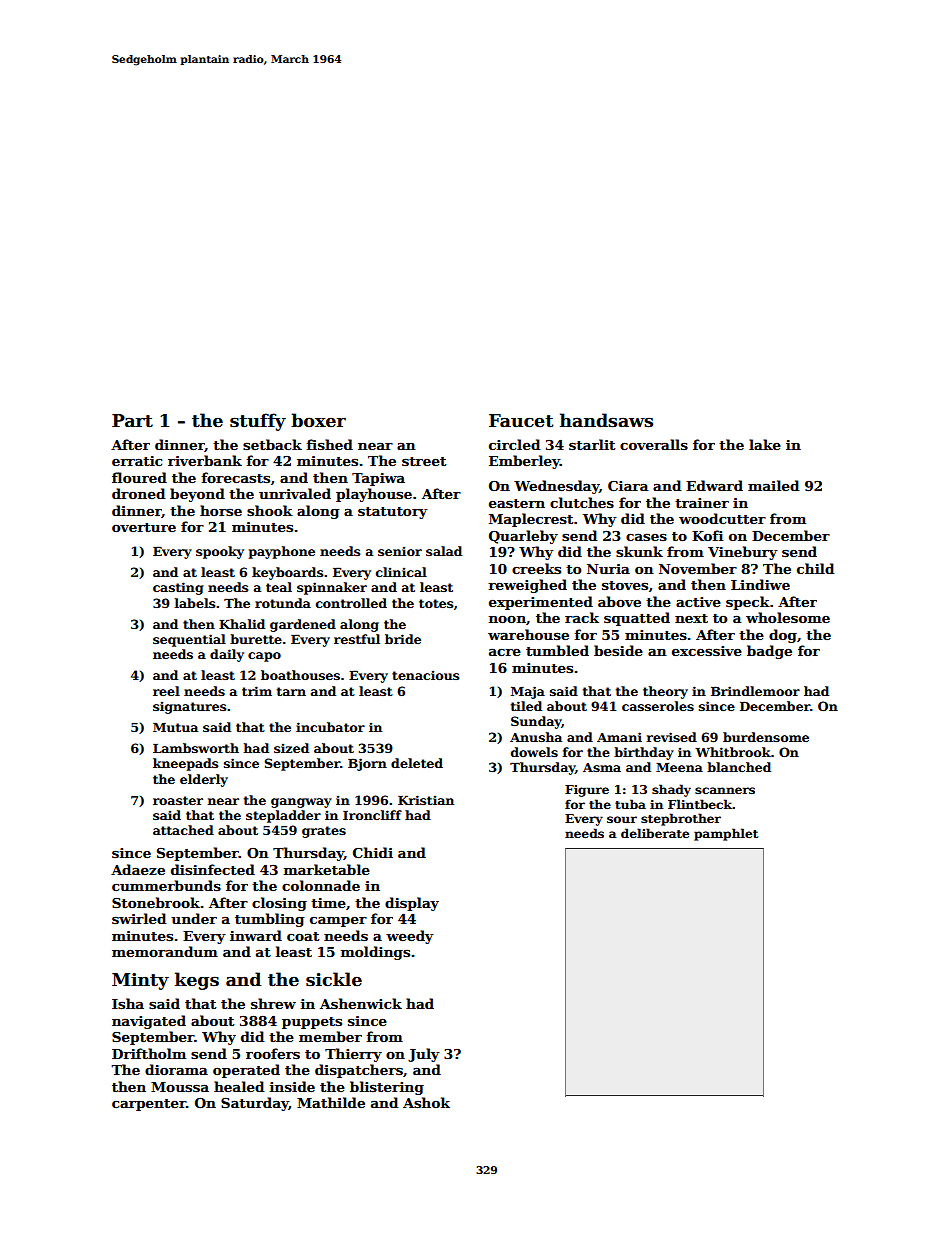  What do you see at coordinates (139, 918) in the screenshot?
I see `swirled` at bounding box center [139, 918].
